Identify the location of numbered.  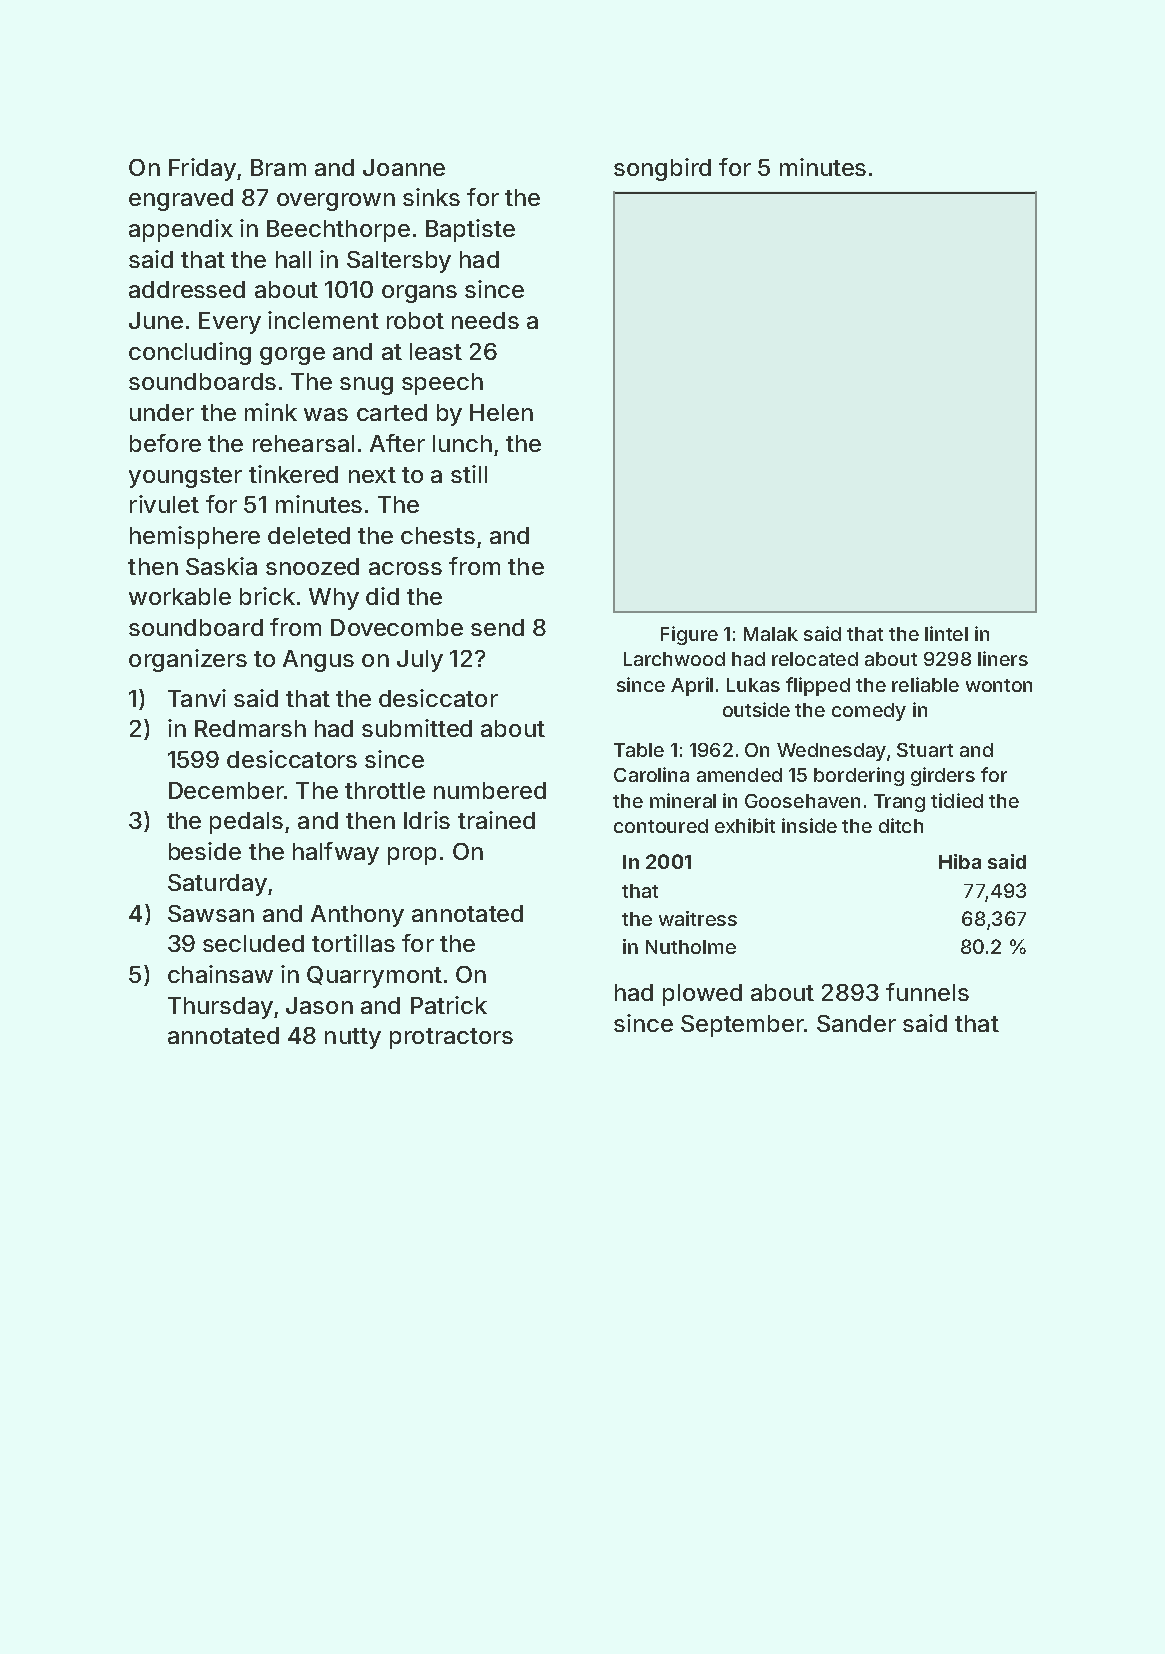
(490, 790).
